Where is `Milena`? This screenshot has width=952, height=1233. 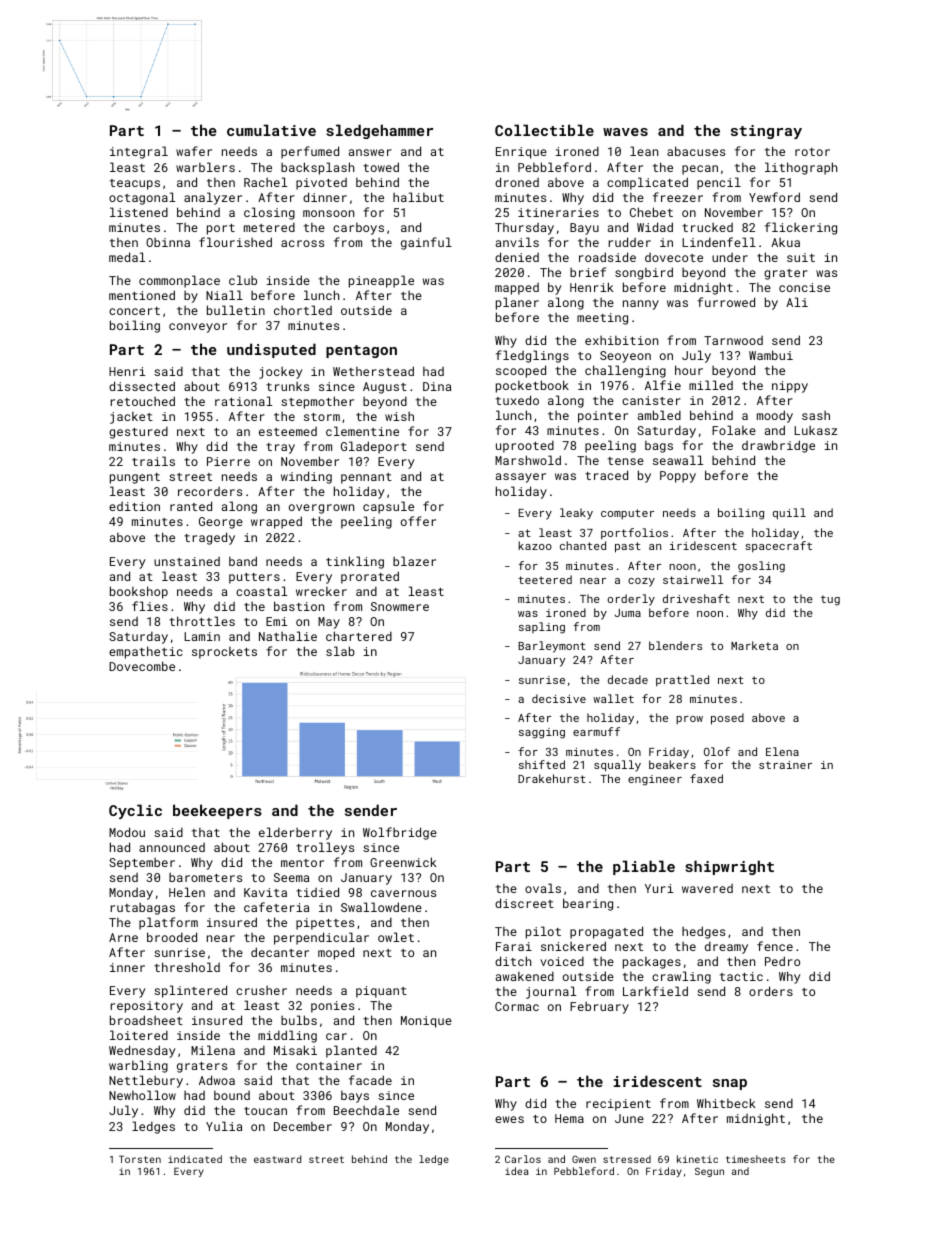
Milena is located at coordinates (213, 1050).
